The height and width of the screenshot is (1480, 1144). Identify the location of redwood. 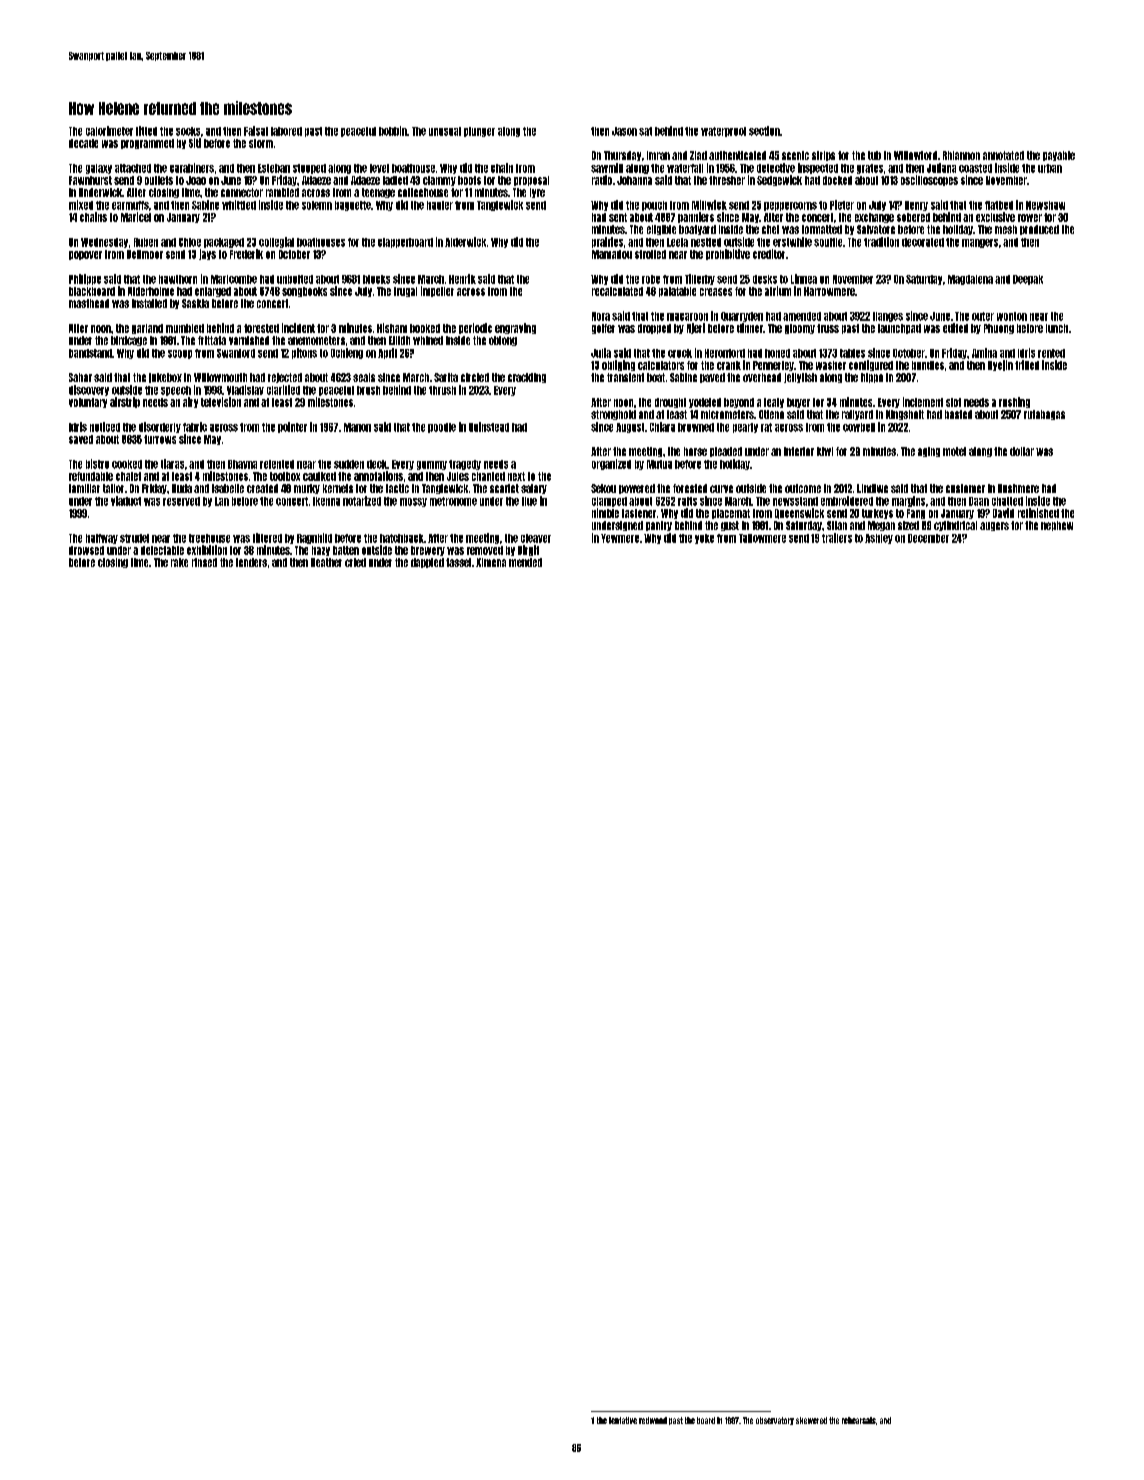
(653, 1420).
